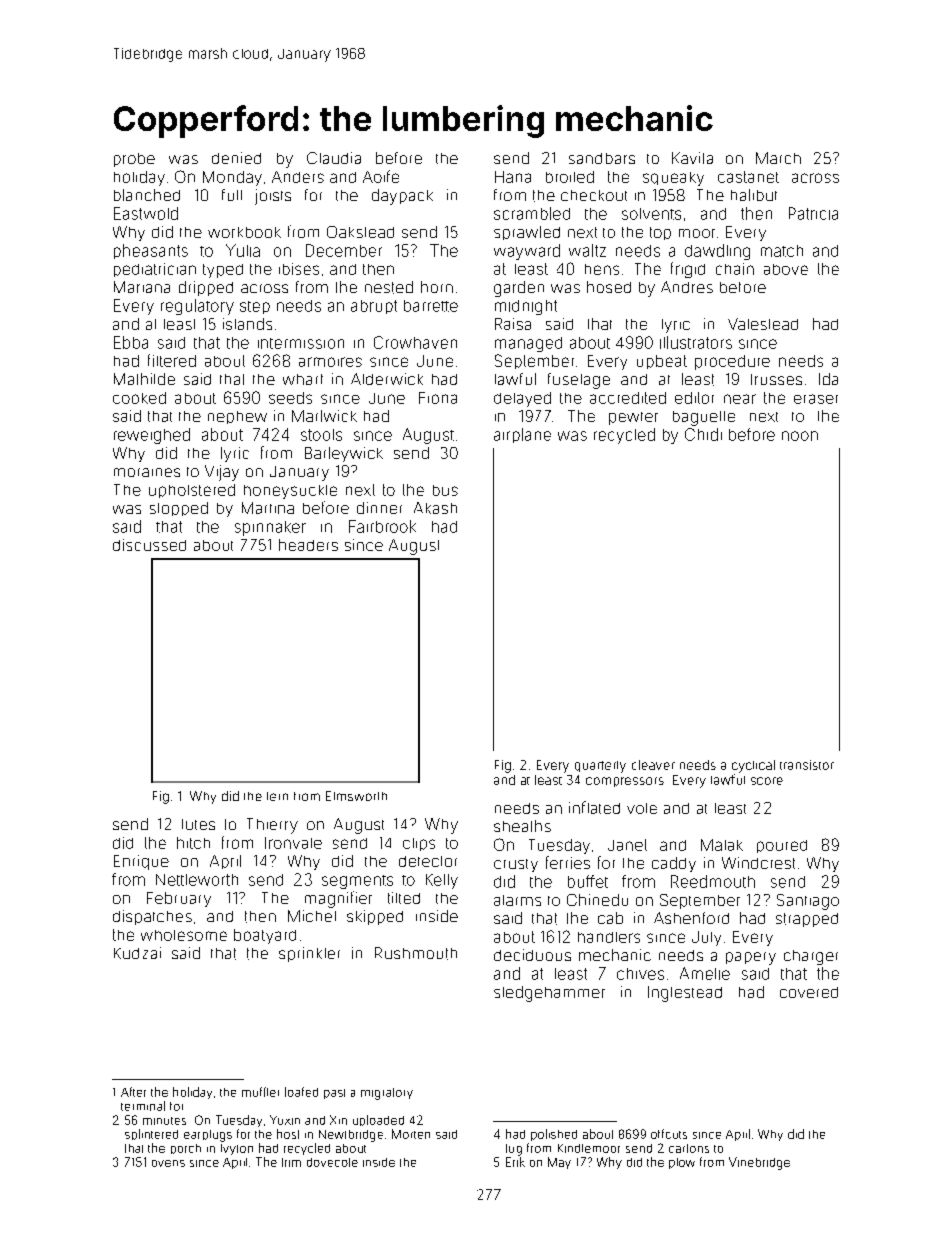  What do you see at coordinates (290, 398) in the screenshot?
I see `seeds` at bounding box center [290, 398].
